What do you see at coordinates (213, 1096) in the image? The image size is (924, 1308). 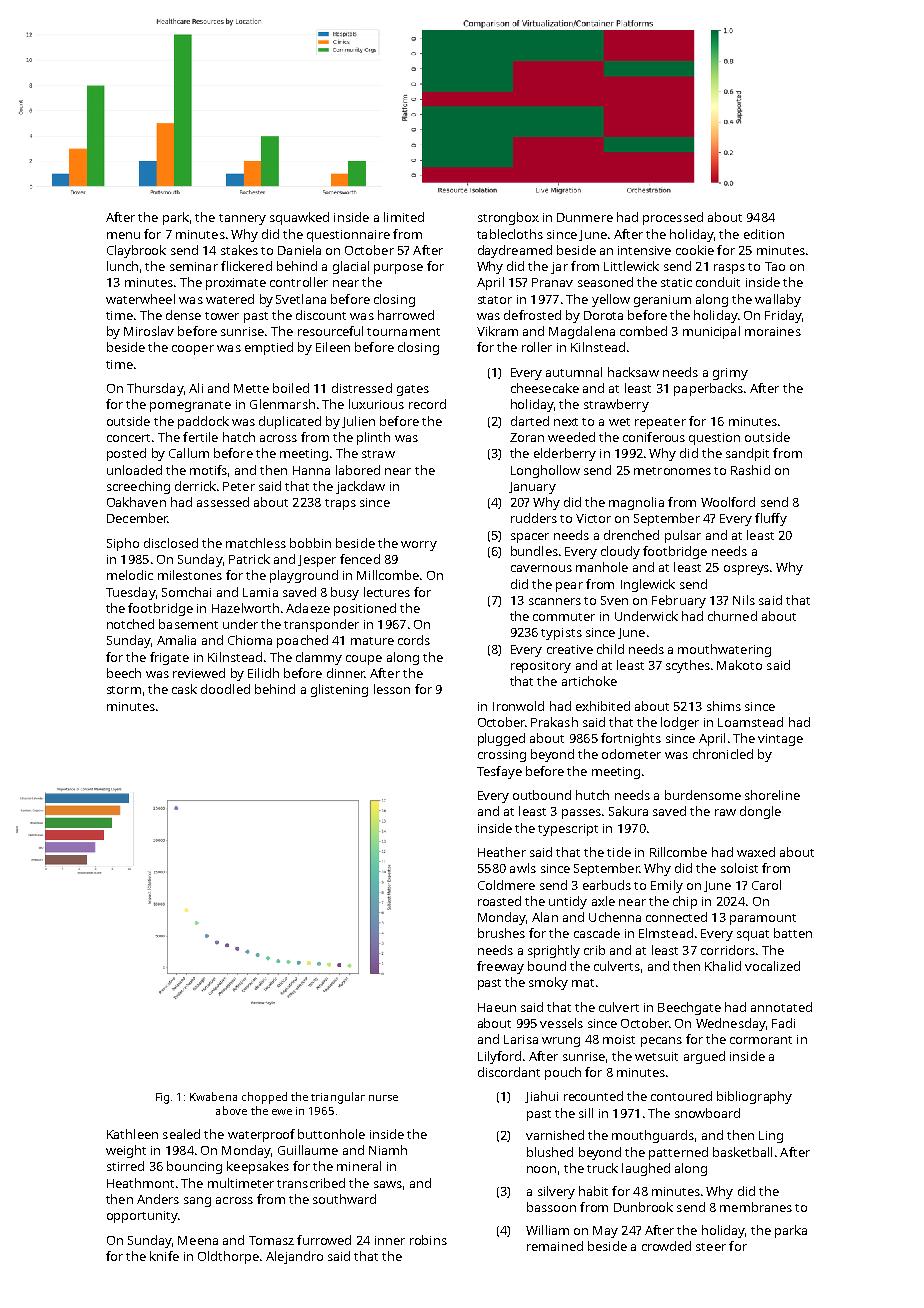 I see `Kwabena` at bounding box center [213, 1096].
